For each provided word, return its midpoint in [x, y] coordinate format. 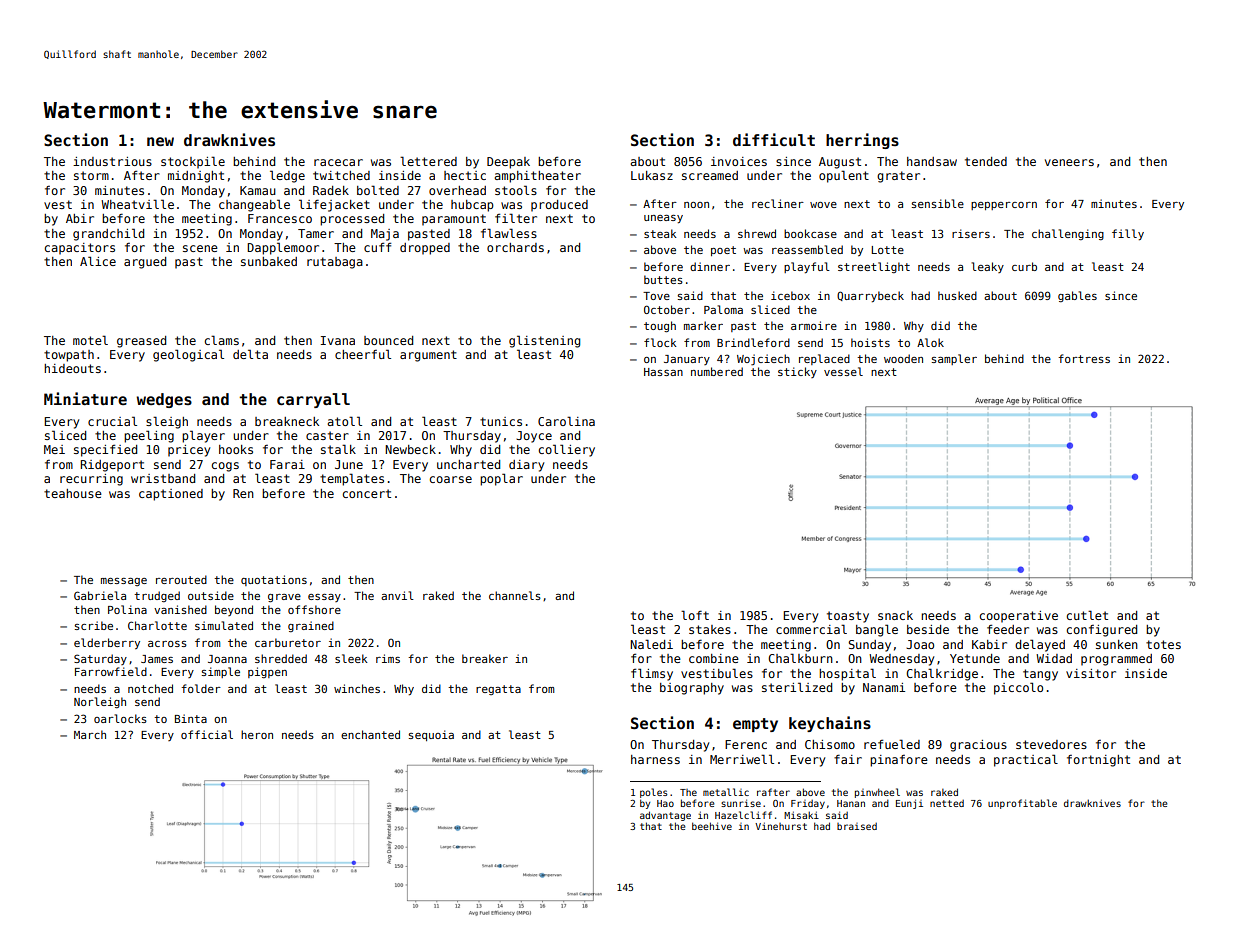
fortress [1084, 358]
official [207, 734]
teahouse [73, 493]
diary [526, 466]
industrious [112, 161]
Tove [656, 296]
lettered [428, 161]
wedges [164, 400]
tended [986, 161]
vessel [843, 371]
